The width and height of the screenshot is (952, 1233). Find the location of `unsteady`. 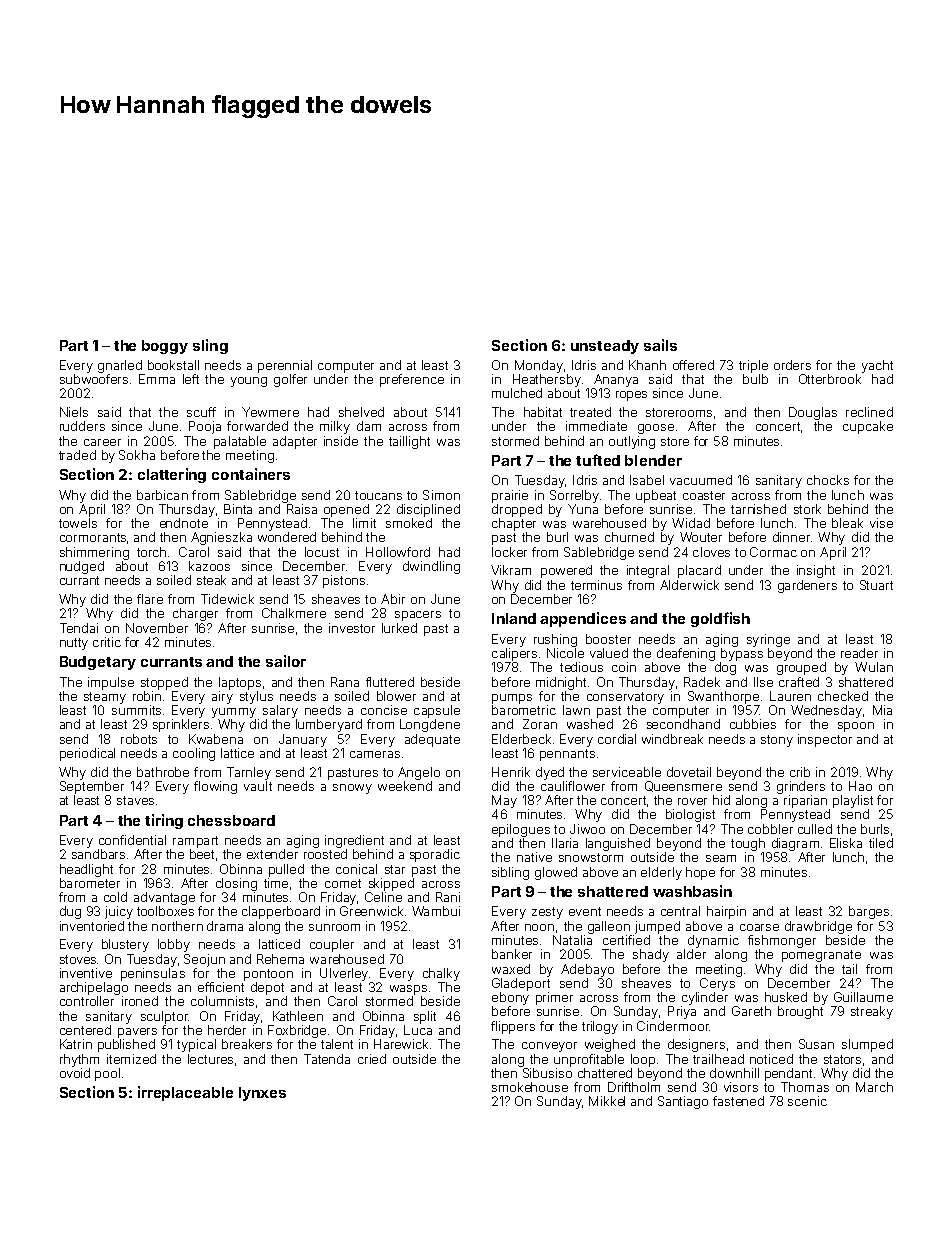

unsteady is located at coordinates (605, 347).
